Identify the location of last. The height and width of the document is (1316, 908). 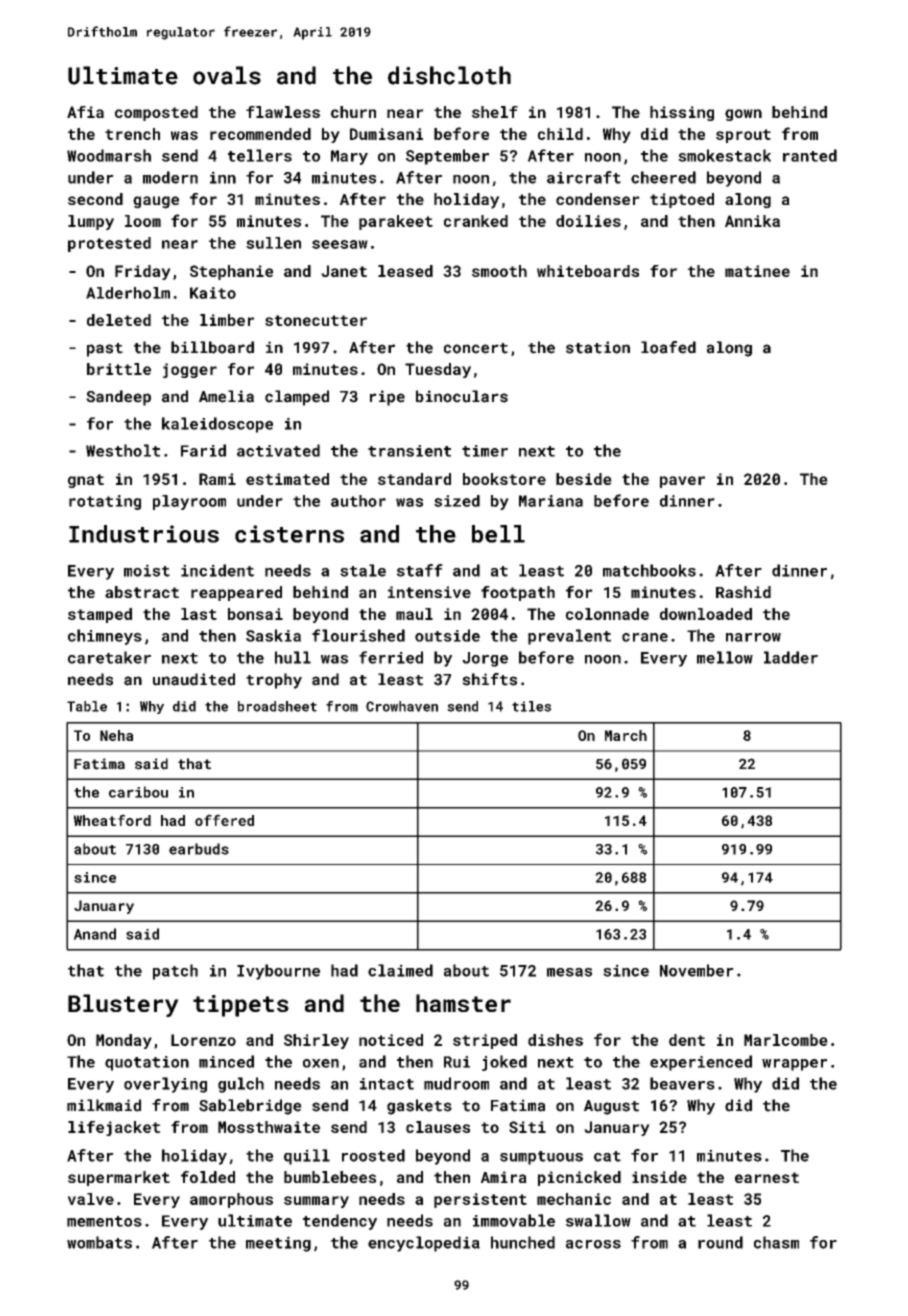
(199, 614).
